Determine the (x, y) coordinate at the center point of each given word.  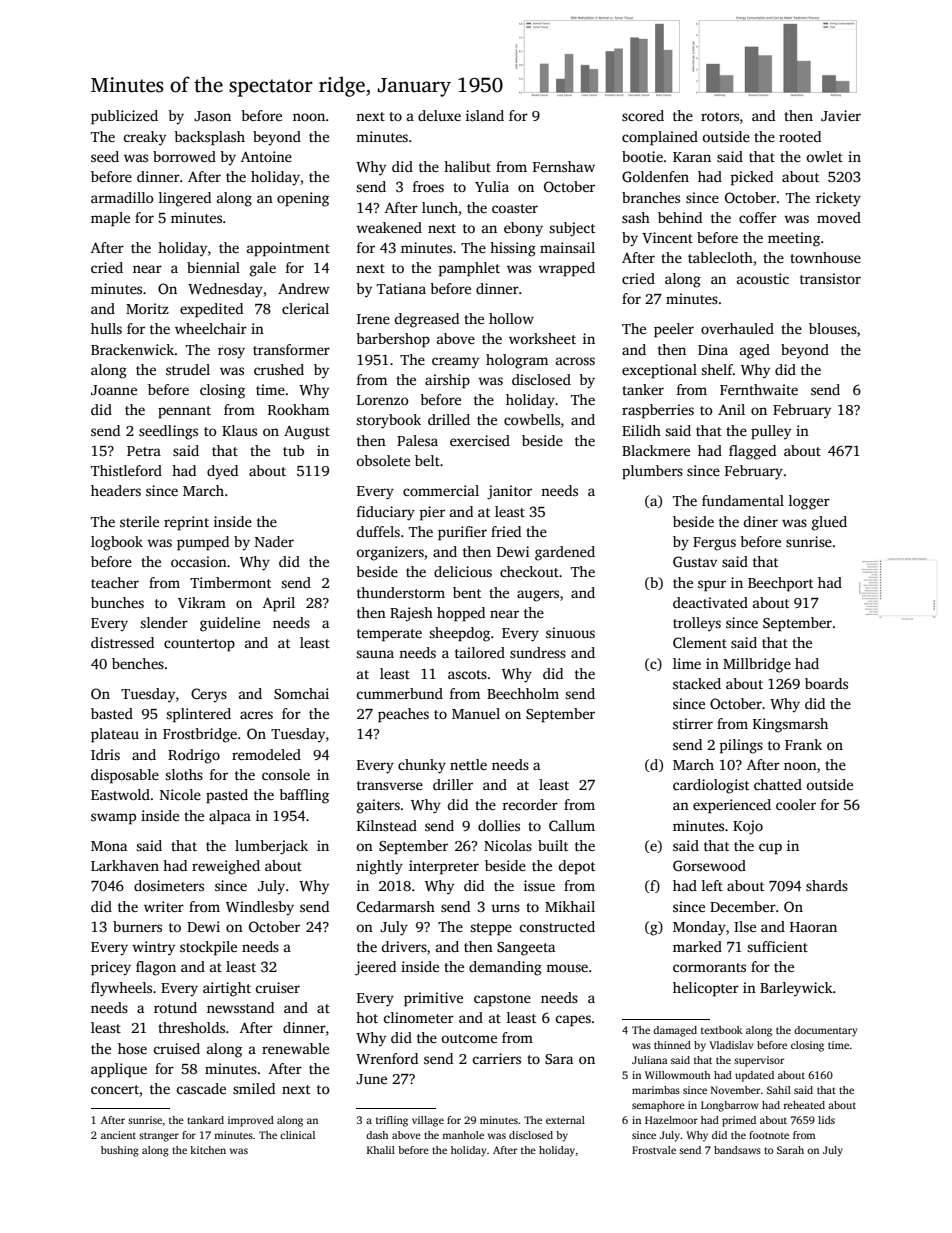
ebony (523, 229)
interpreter (444, 867)
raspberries (658, 411)
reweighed (226, 867)
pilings (741, 746)
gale (263, 269)
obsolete (383, 460)
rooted (800, 136)
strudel (188, 369)
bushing (120, 1151)
